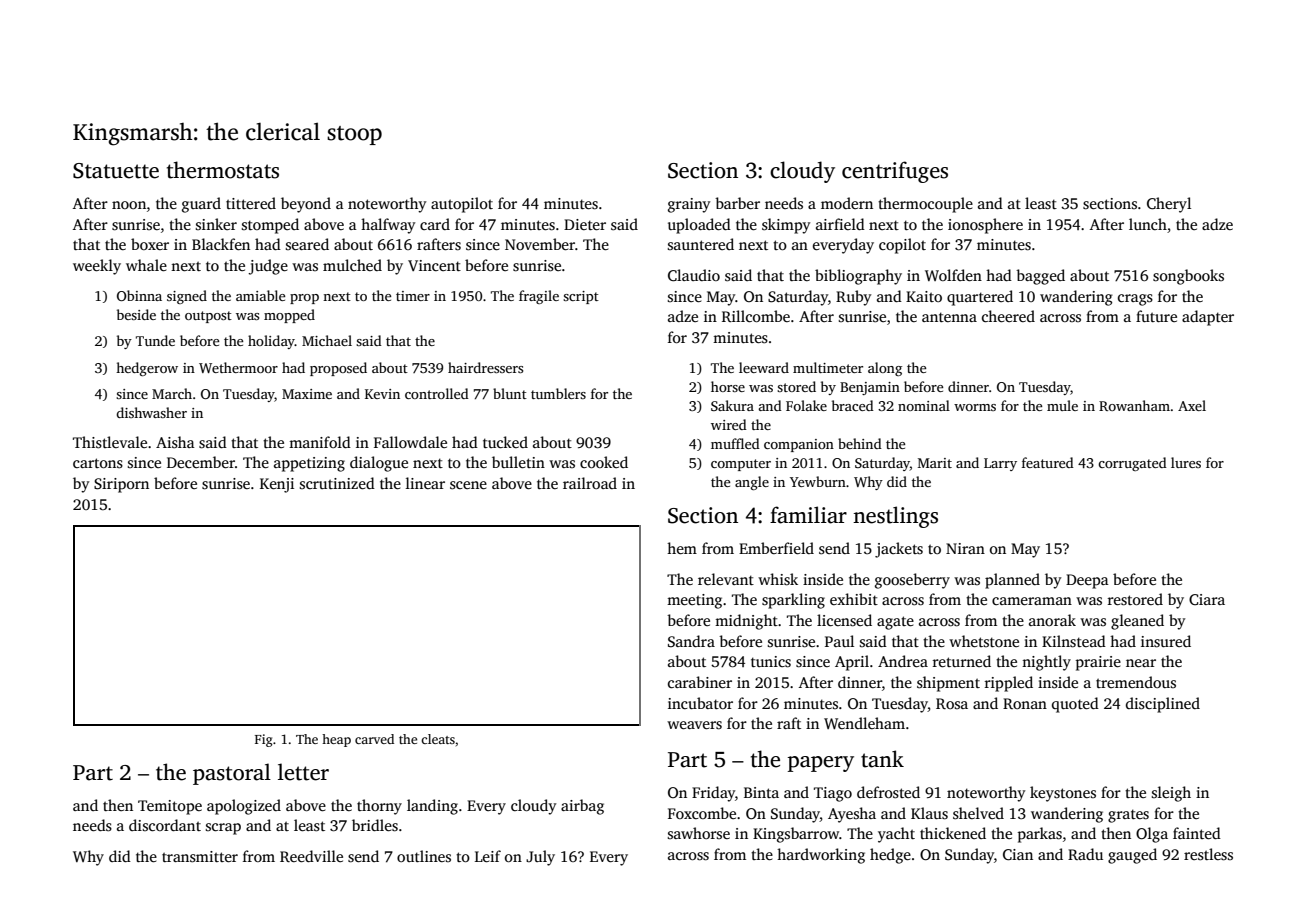 This image has width=1308, height=924. I want to click on Siriporn, so click(121, 485).
